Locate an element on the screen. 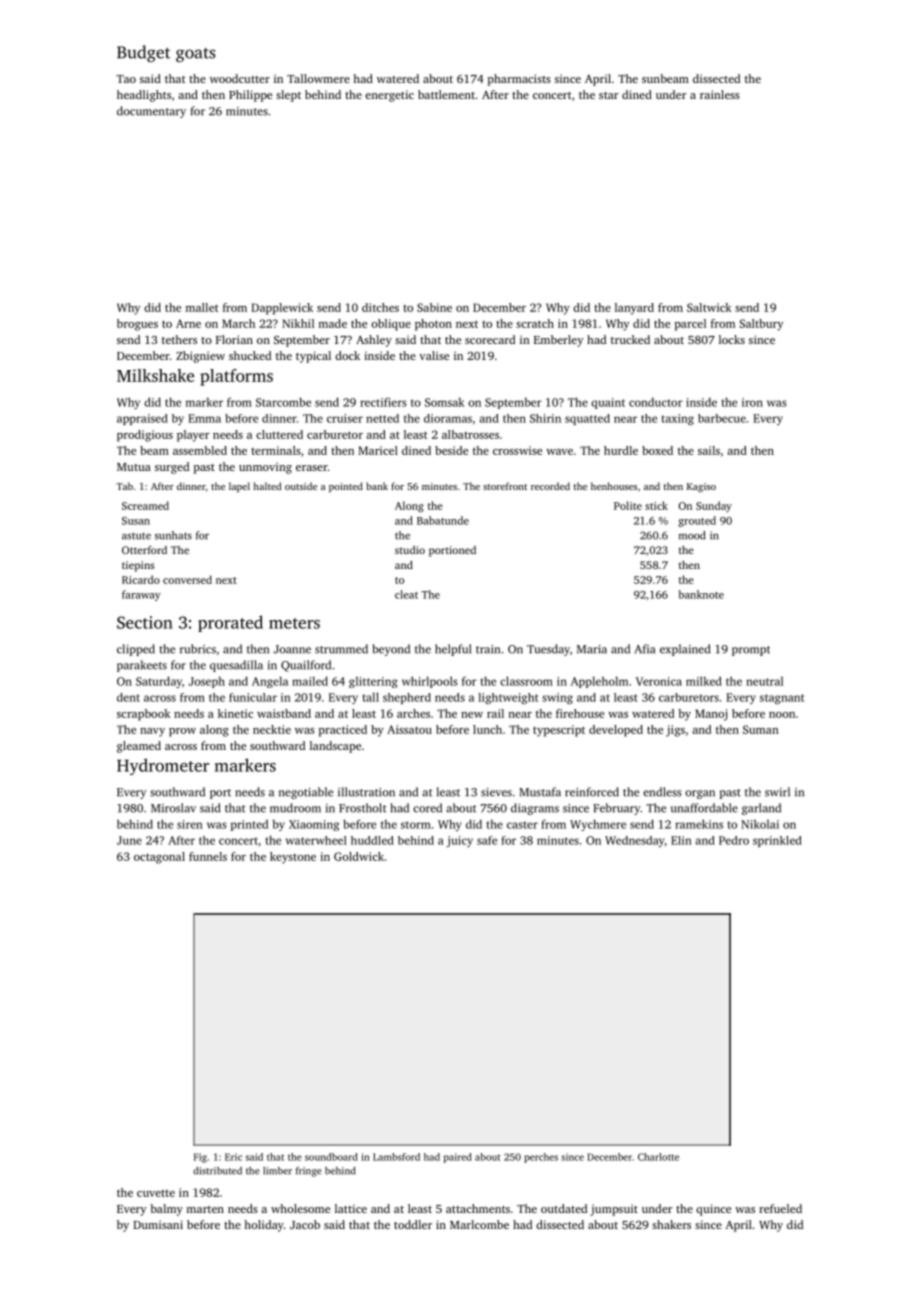 Image resolution: width=924 pixels, height=1308 pixels. shakers is located at coordinates (671, 1224).
